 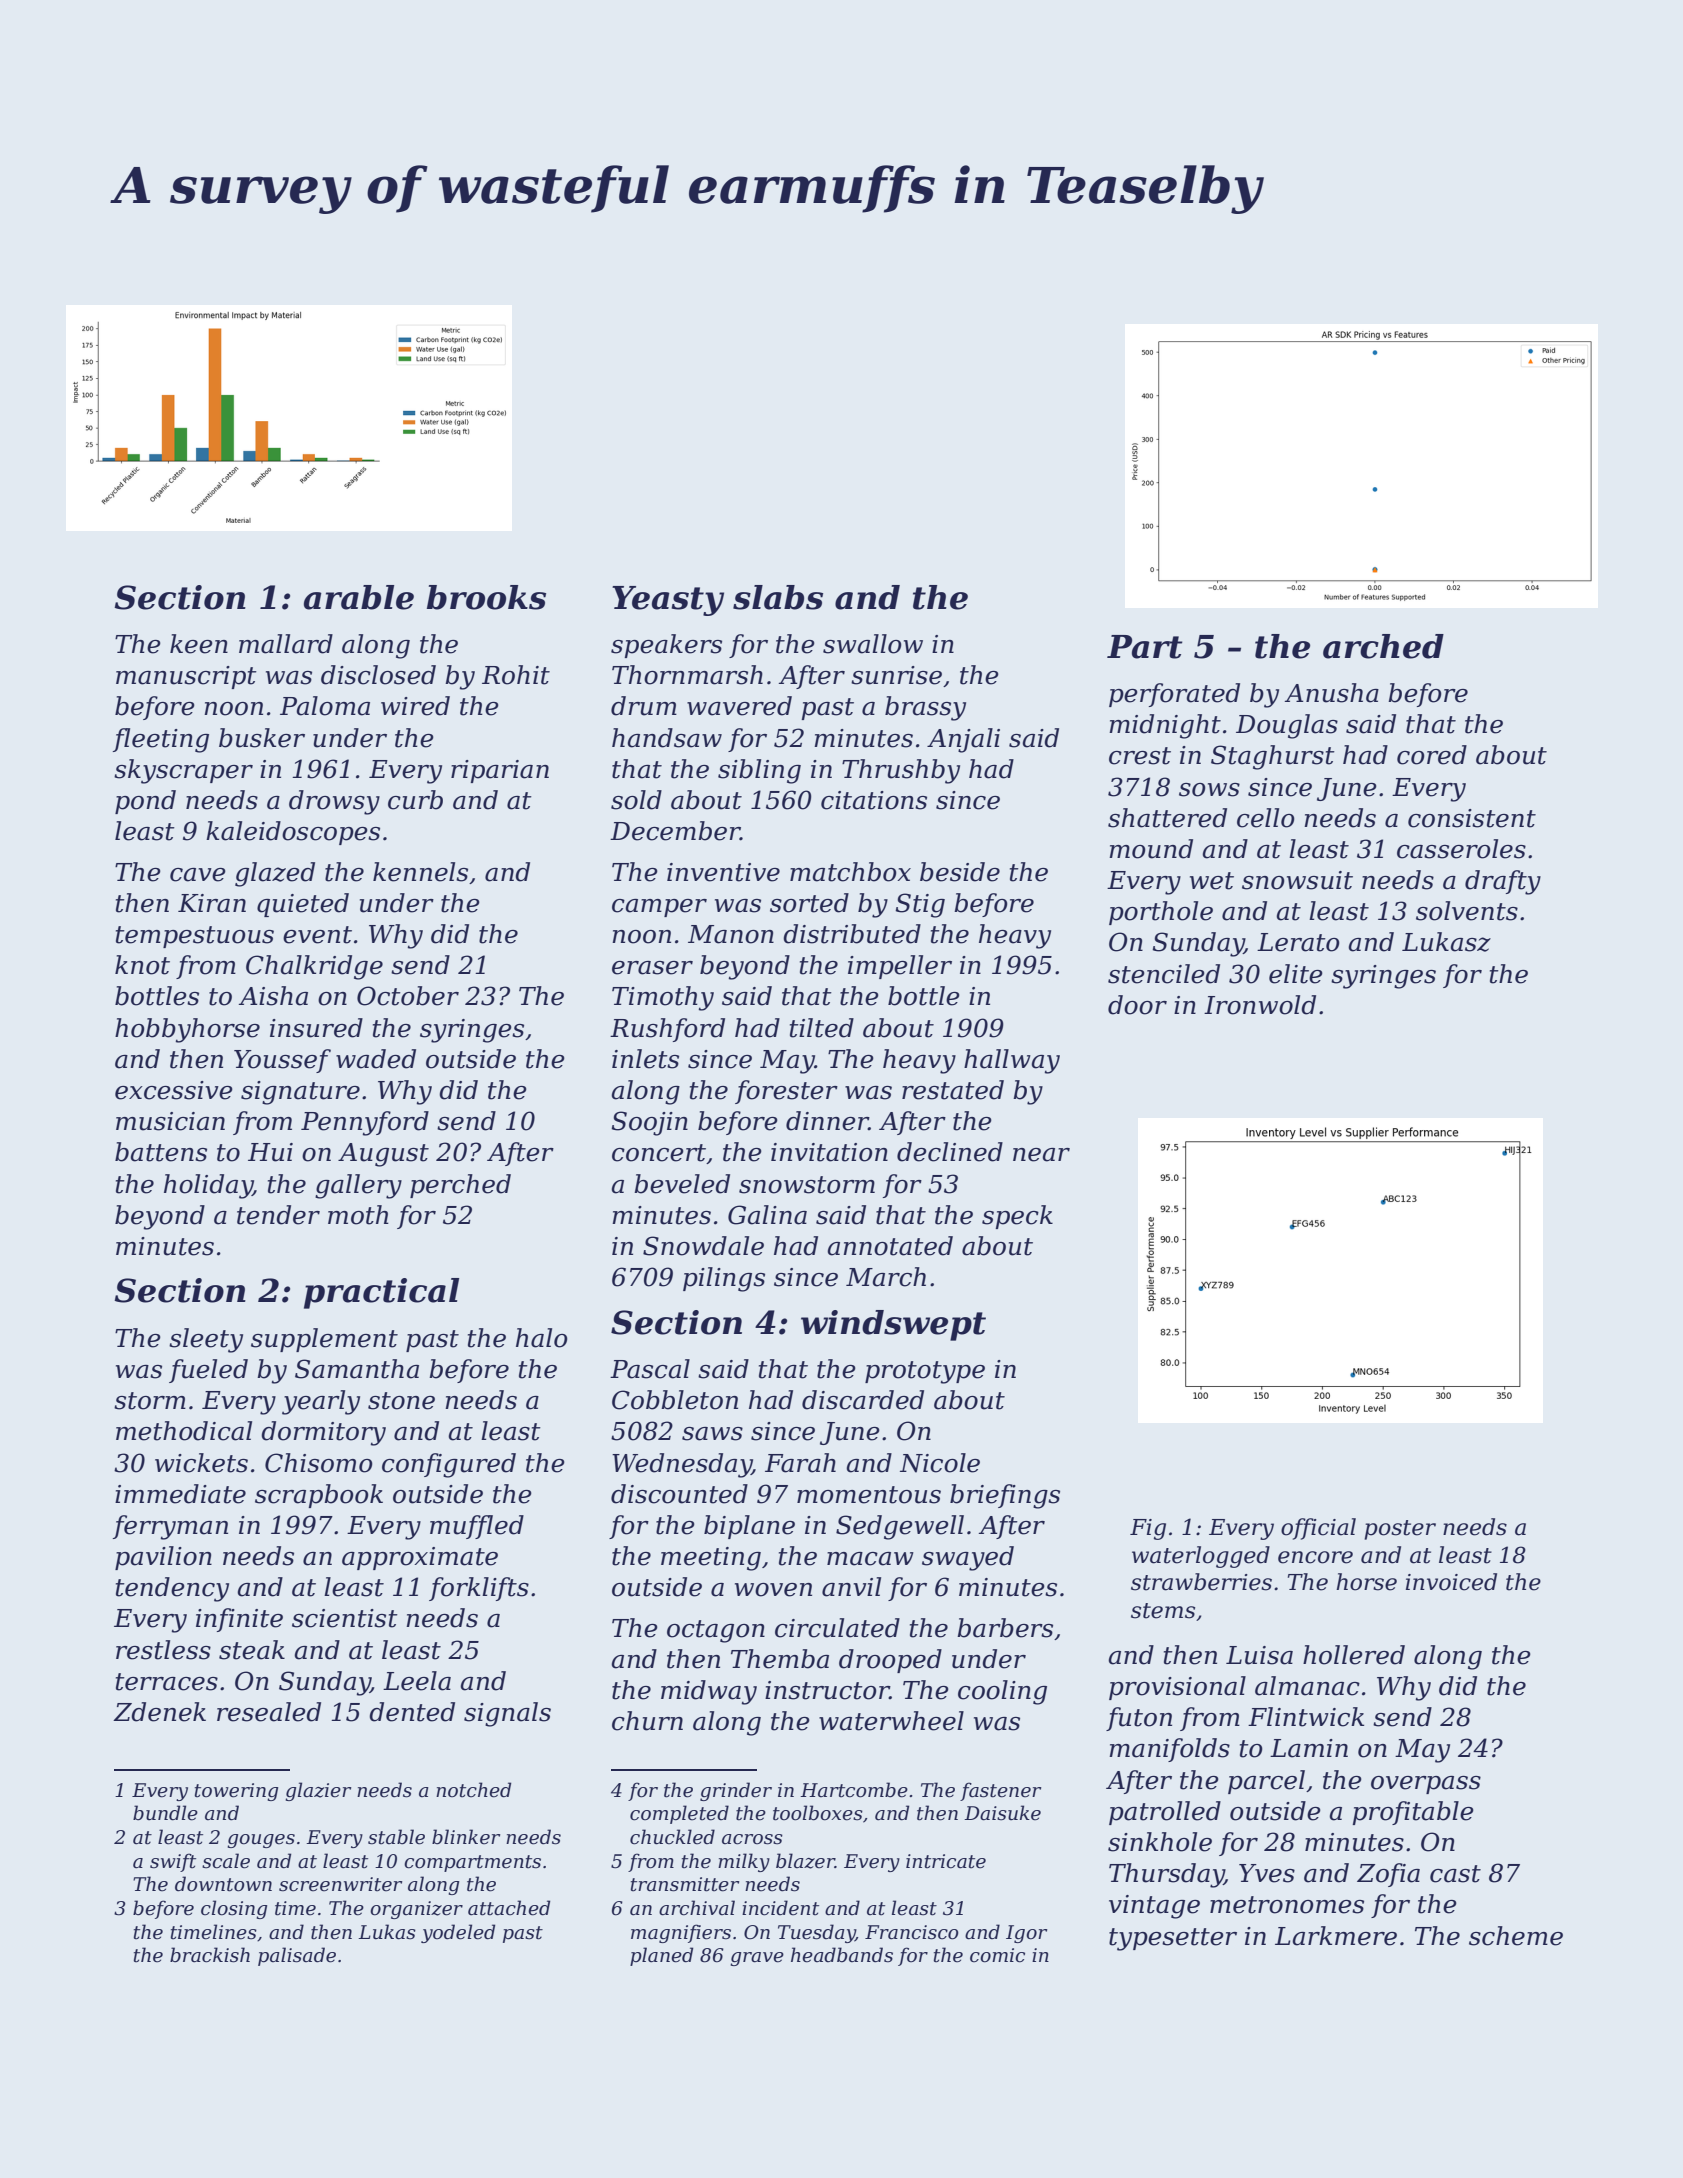 I want to click on Ironwold, so click(x=1260, y=1005).
